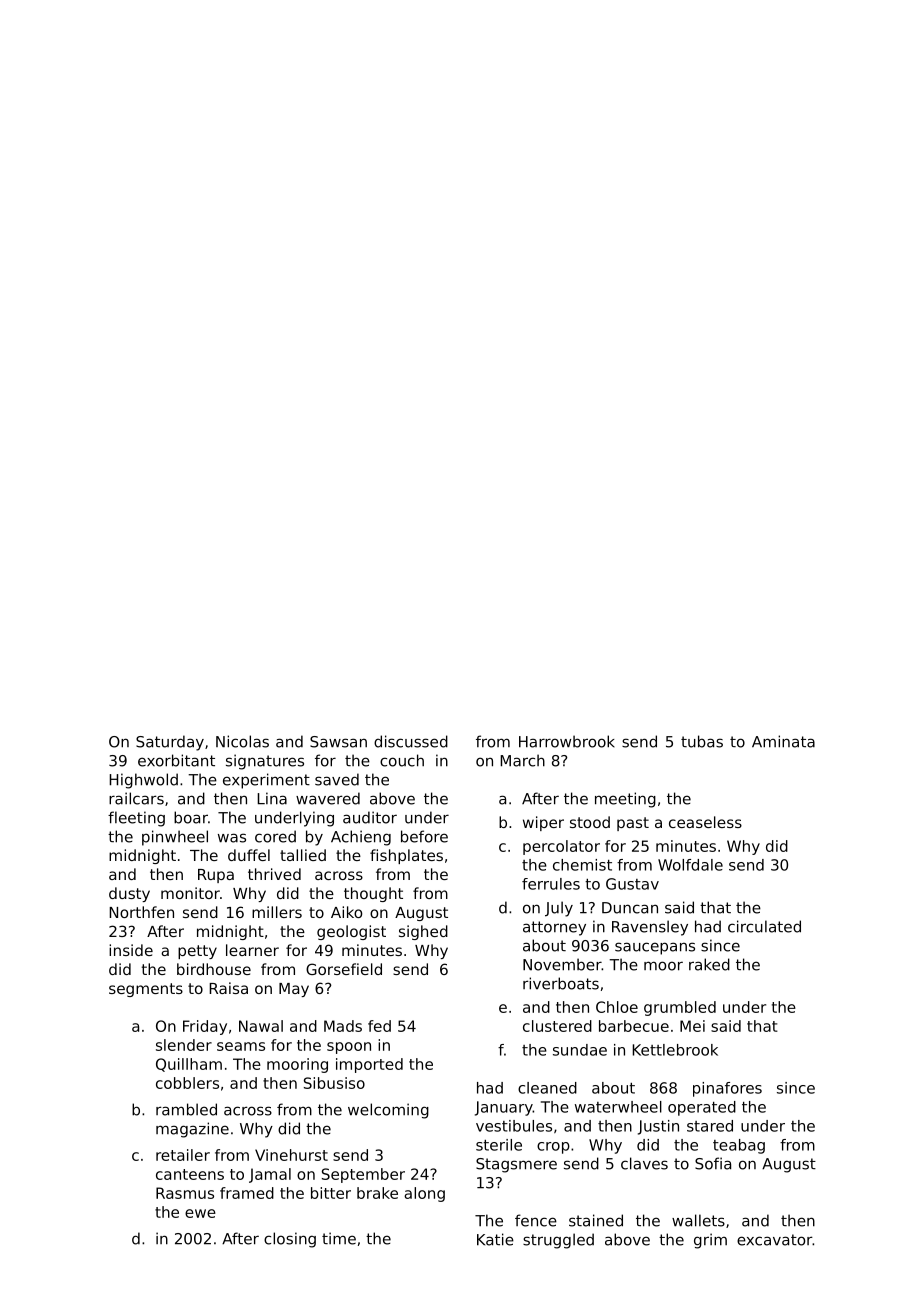 The image size is (924, 1314). Describe the element at coordinates (200, 1213) in the screenshot. I see `ewe` at that location.
